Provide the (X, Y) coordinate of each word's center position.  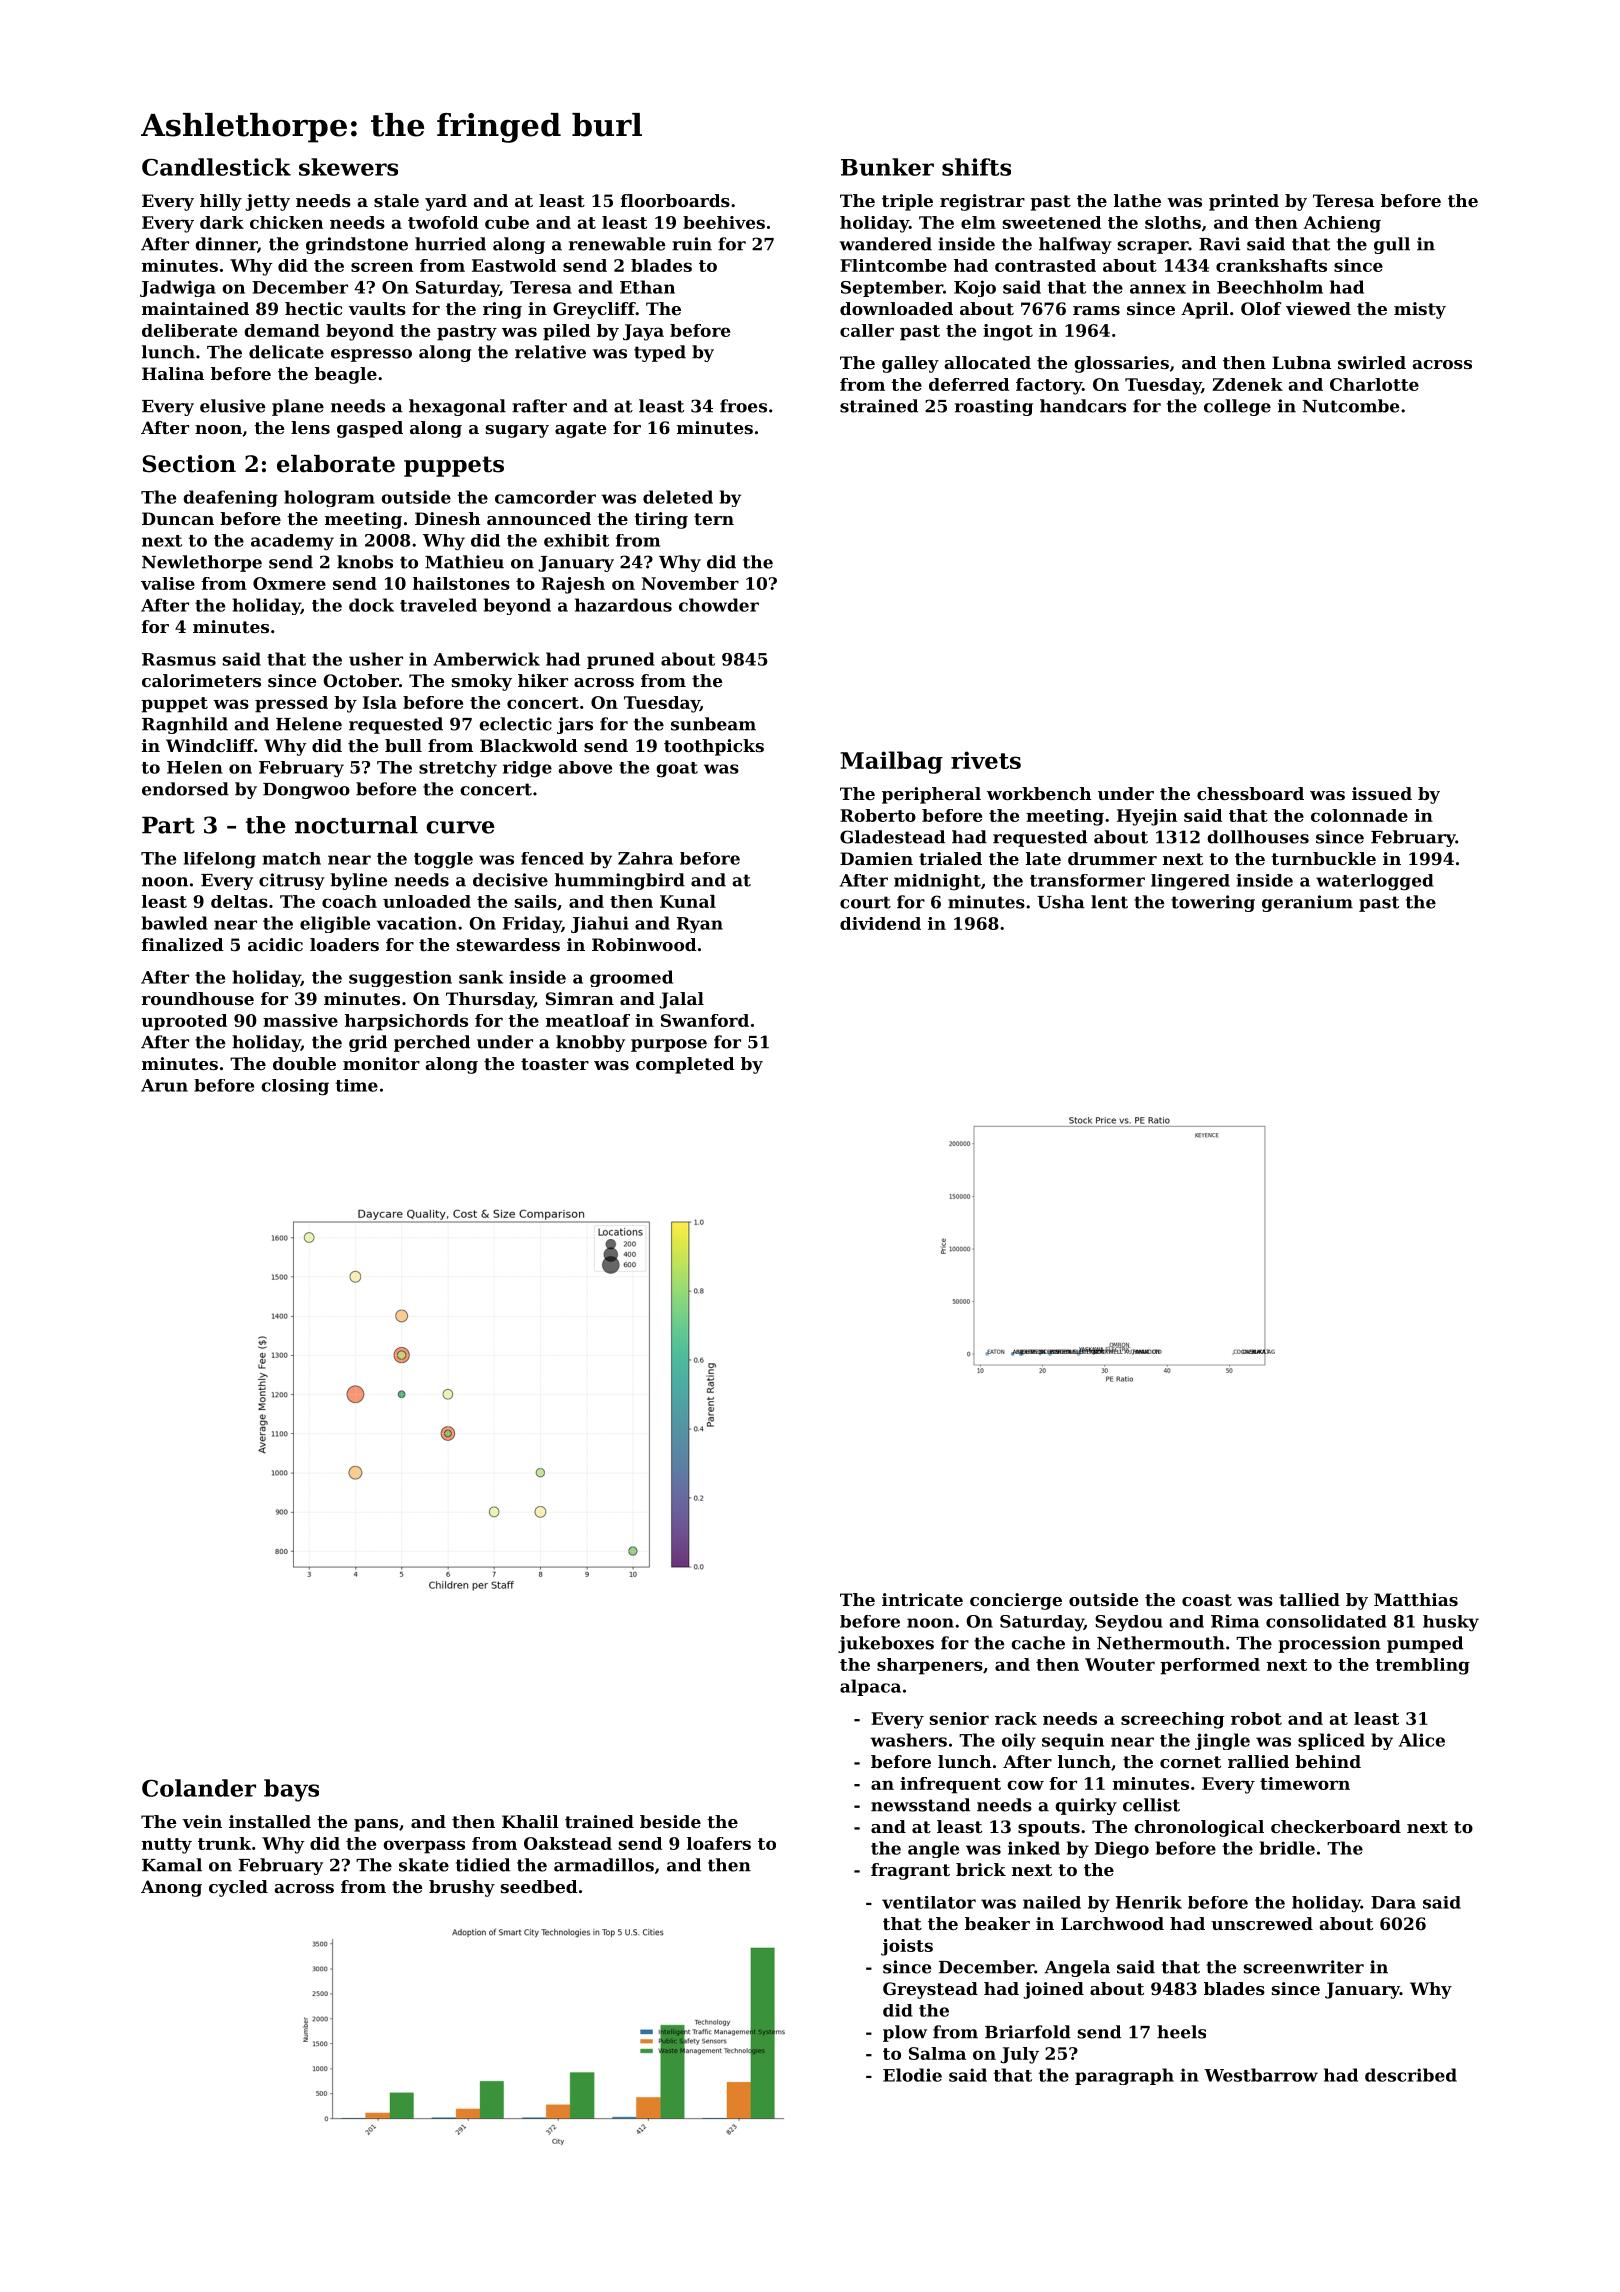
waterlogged (1375, 882)
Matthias (1416, 1599)
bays (291, 1790)
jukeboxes (886, 1644)
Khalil (530, 1821)
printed (1244, 202)
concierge (1016, 1601)
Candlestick (216, 167)
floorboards (675, 200)
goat (677, 770)
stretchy (458, 769)
